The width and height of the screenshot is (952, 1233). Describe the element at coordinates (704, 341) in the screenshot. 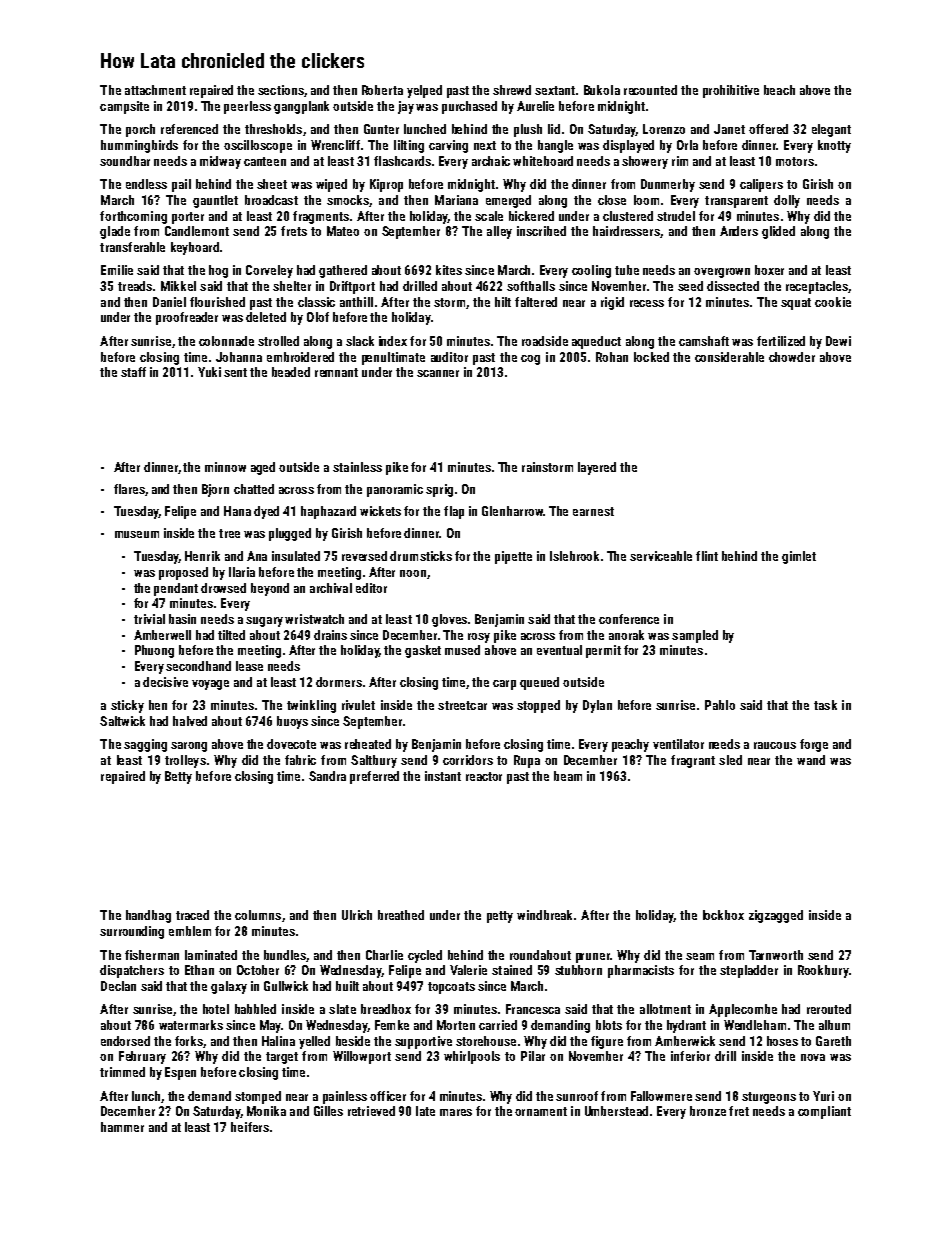

I see `camshaft` at that location.
